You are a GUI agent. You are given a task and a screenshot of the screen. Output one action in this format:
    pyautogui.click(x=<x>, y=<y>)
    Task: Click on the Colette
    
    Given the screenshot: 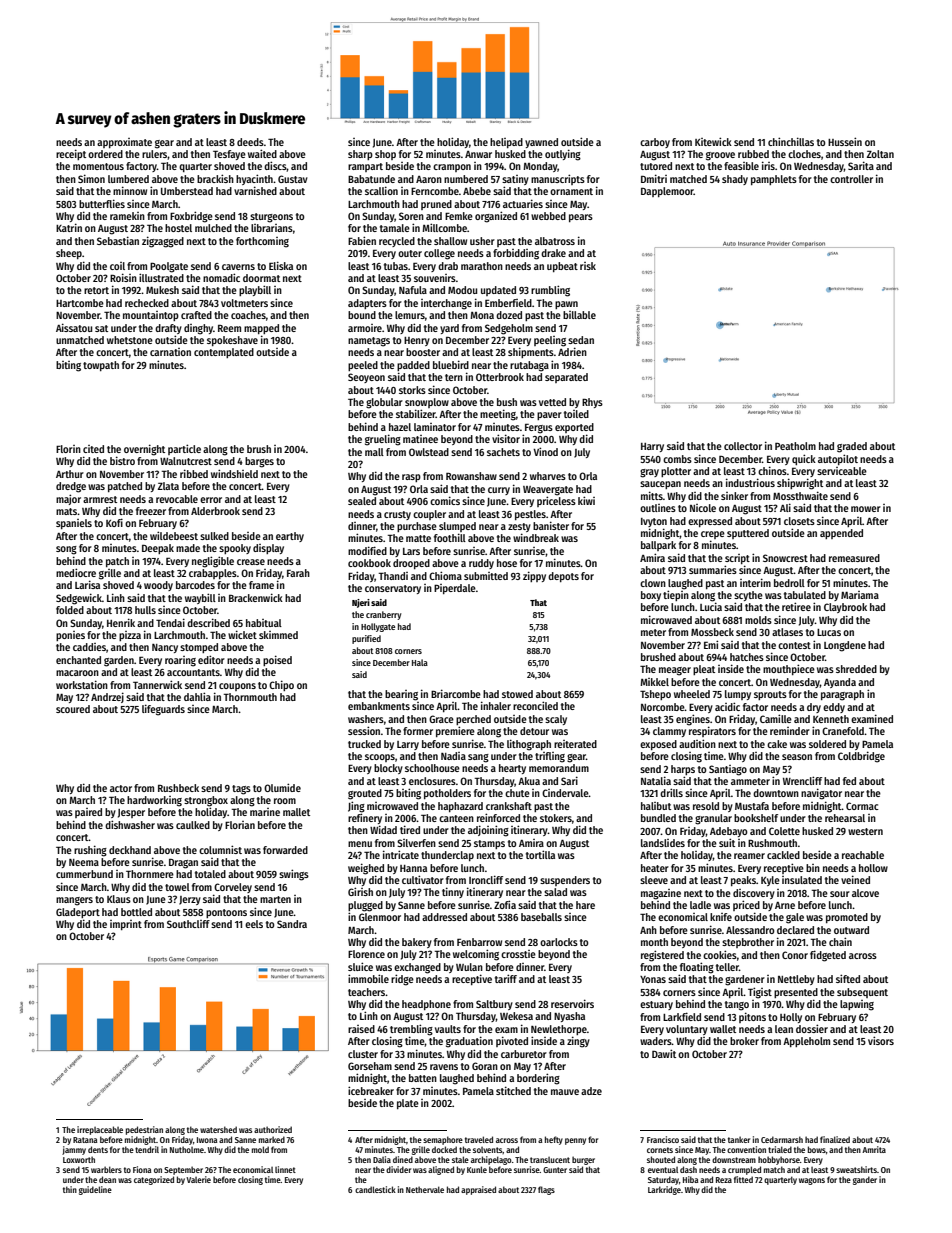 What is the action you would take?
    pyautogui.click(x=784, y=831)
